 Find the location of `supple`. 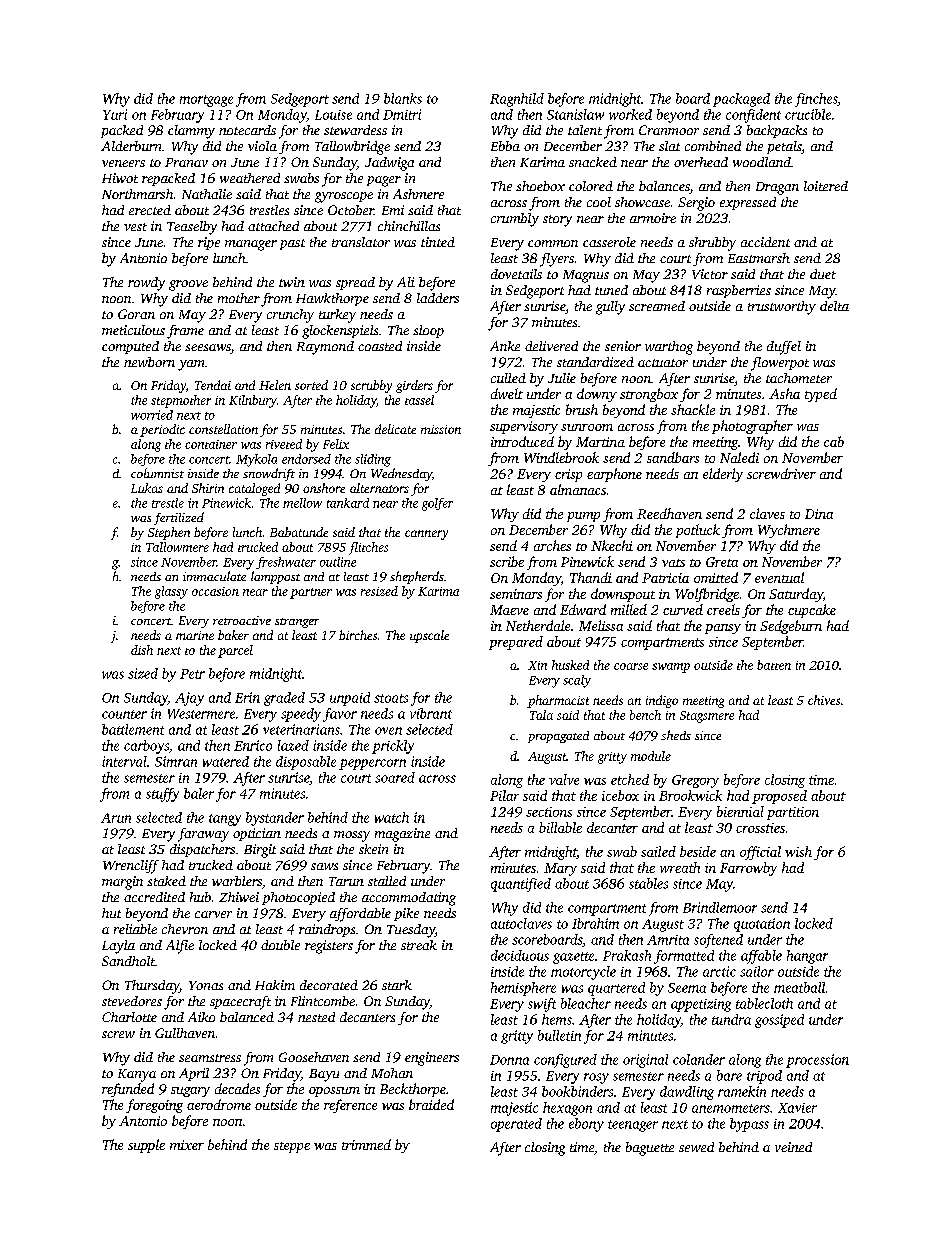

supple is located at coordinates (146, 1146).
